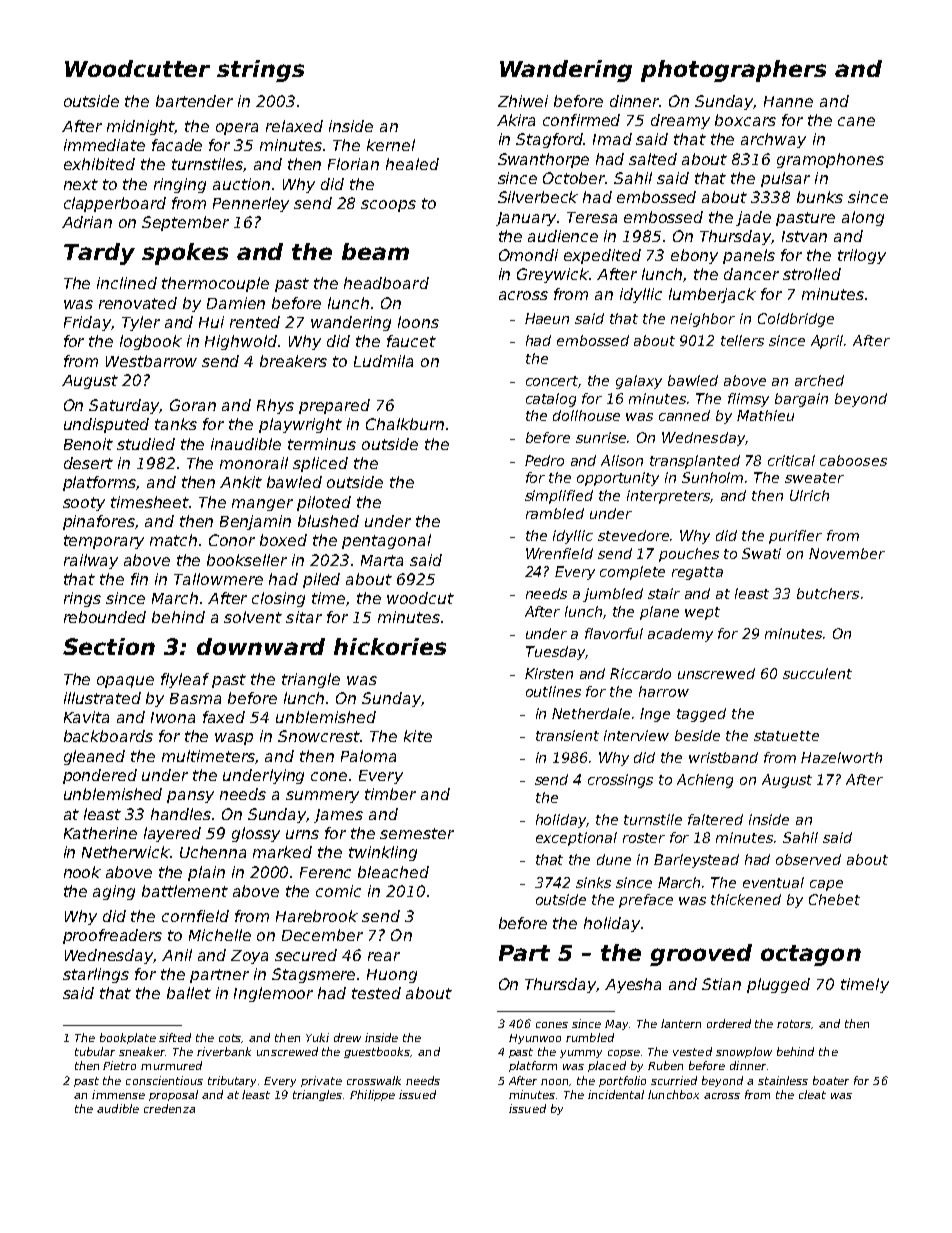 Image resolution: width=952 pixels, height=1233 pixels. What do you see at coordinates (828, 342) in the screenshot?
I see `April` at bounding box center [828, 342].
